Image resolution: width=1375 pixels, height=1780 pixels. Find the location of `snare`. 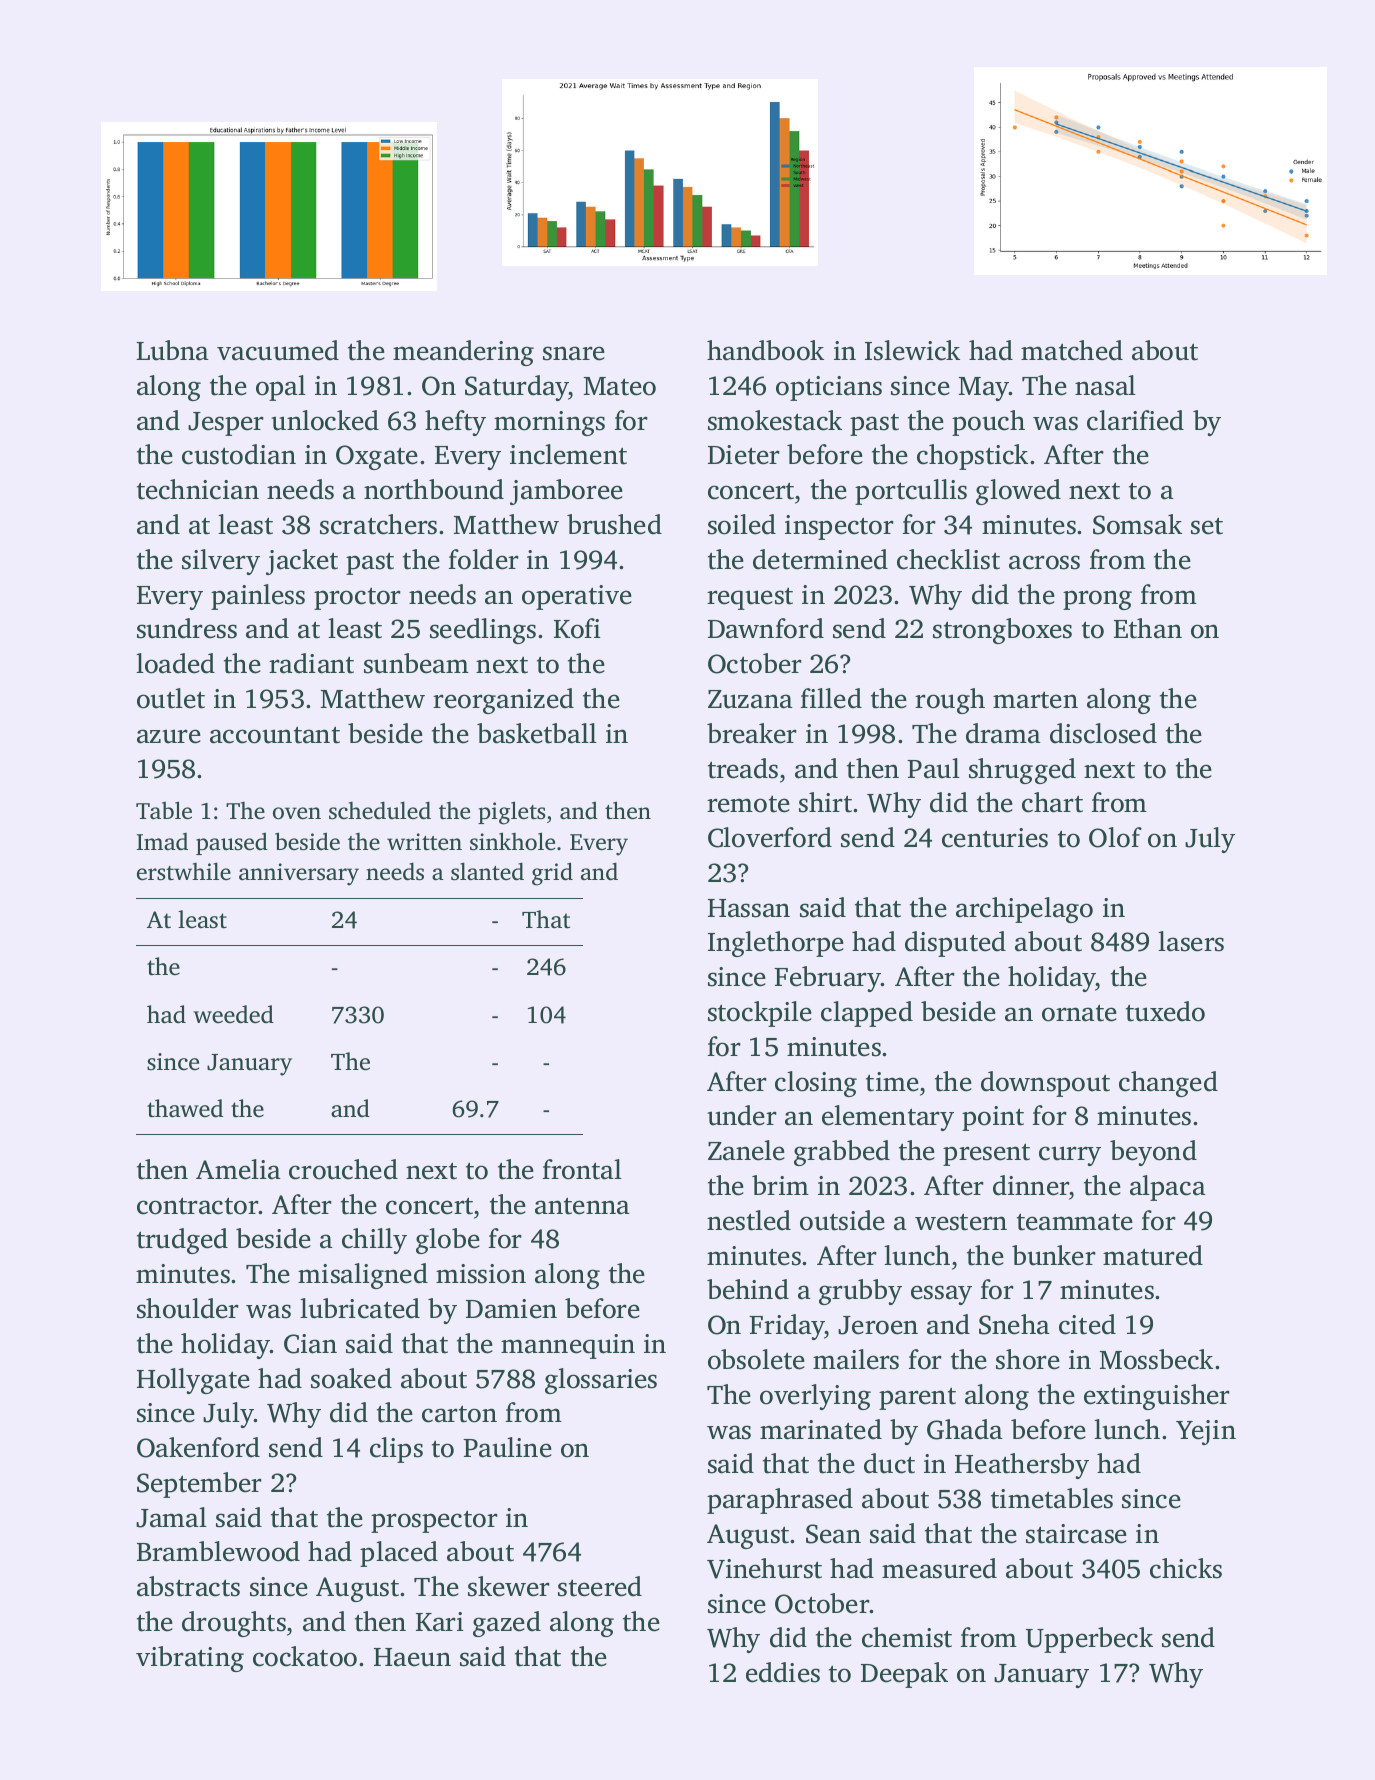

snare is located at coordinates (574, 353).
